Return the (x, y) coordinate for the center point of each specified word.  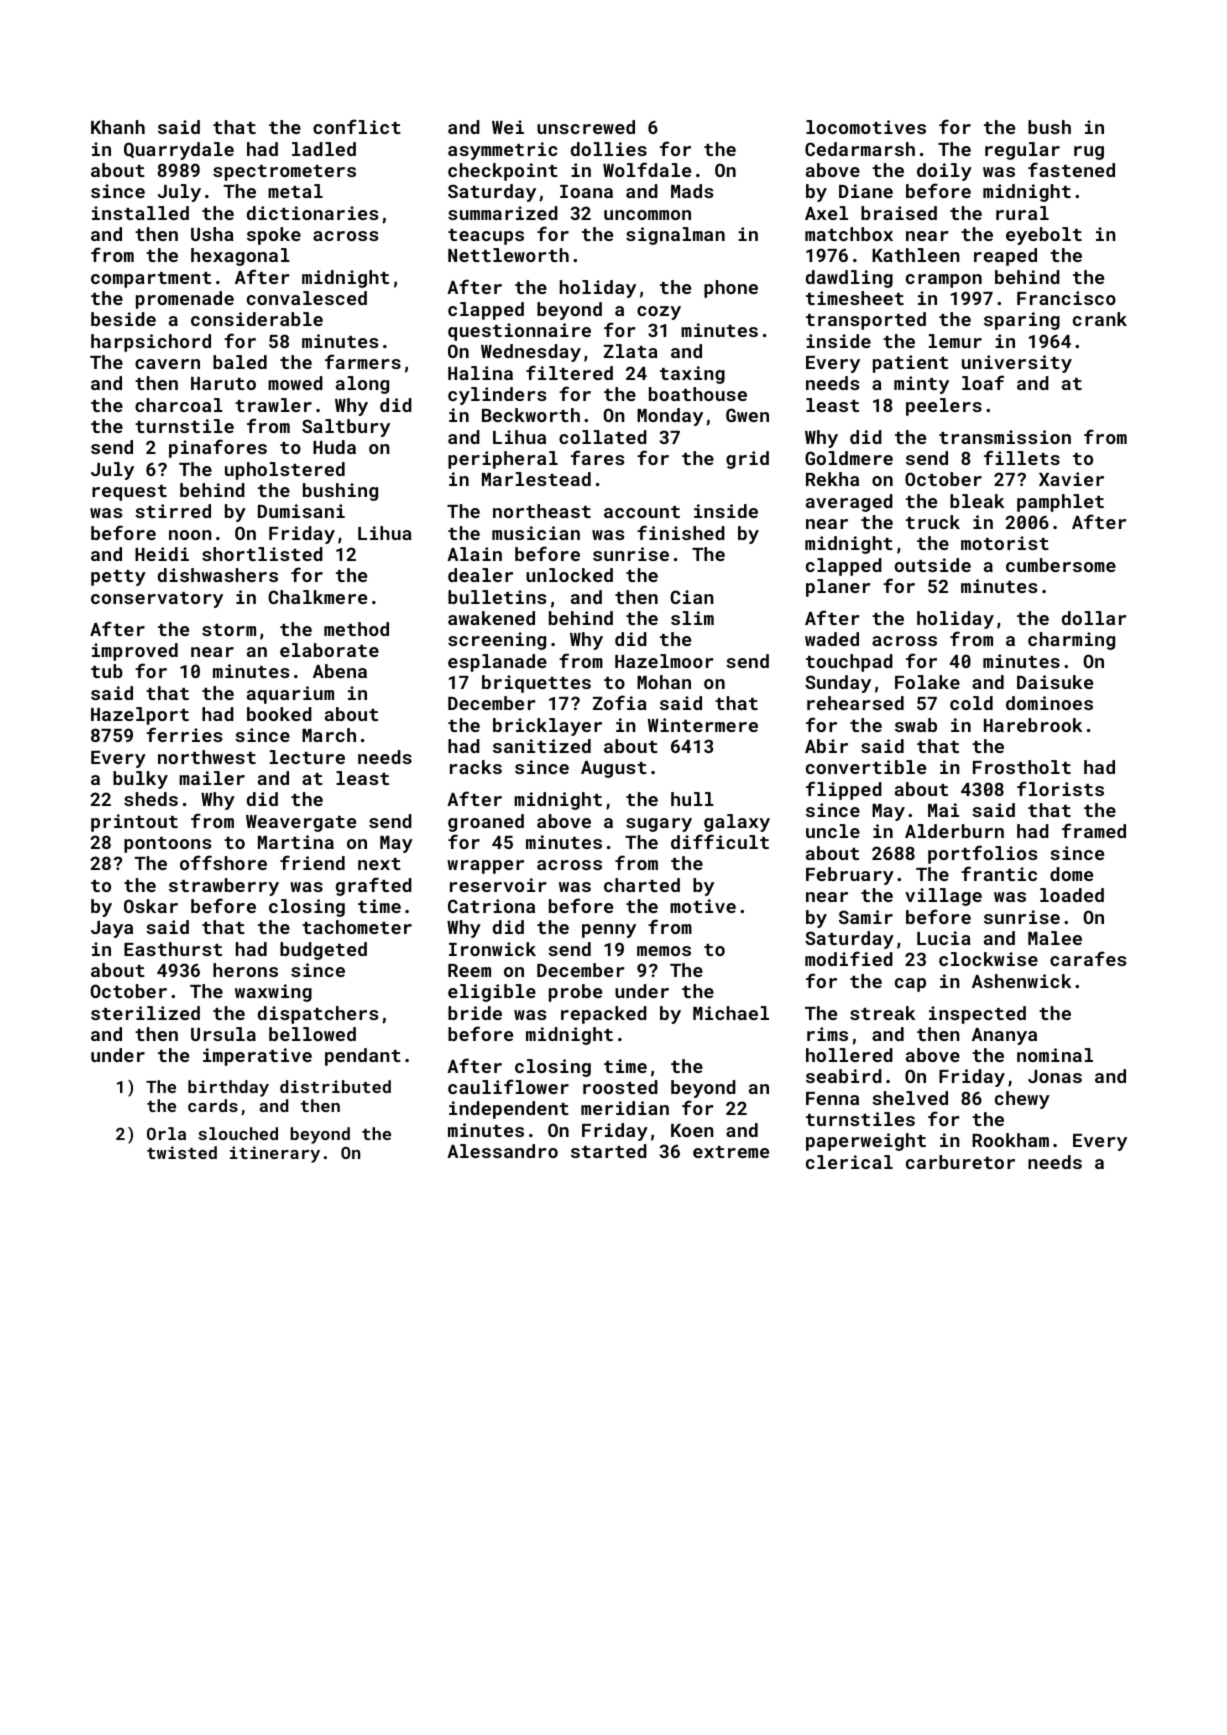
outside (932, 565)
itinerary (275, 1154)
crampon (944, 281)
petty (118, 578)
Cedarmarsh (860, 149)
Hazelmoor (664, 661)
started (609, 1151)
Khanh (118, 127)
